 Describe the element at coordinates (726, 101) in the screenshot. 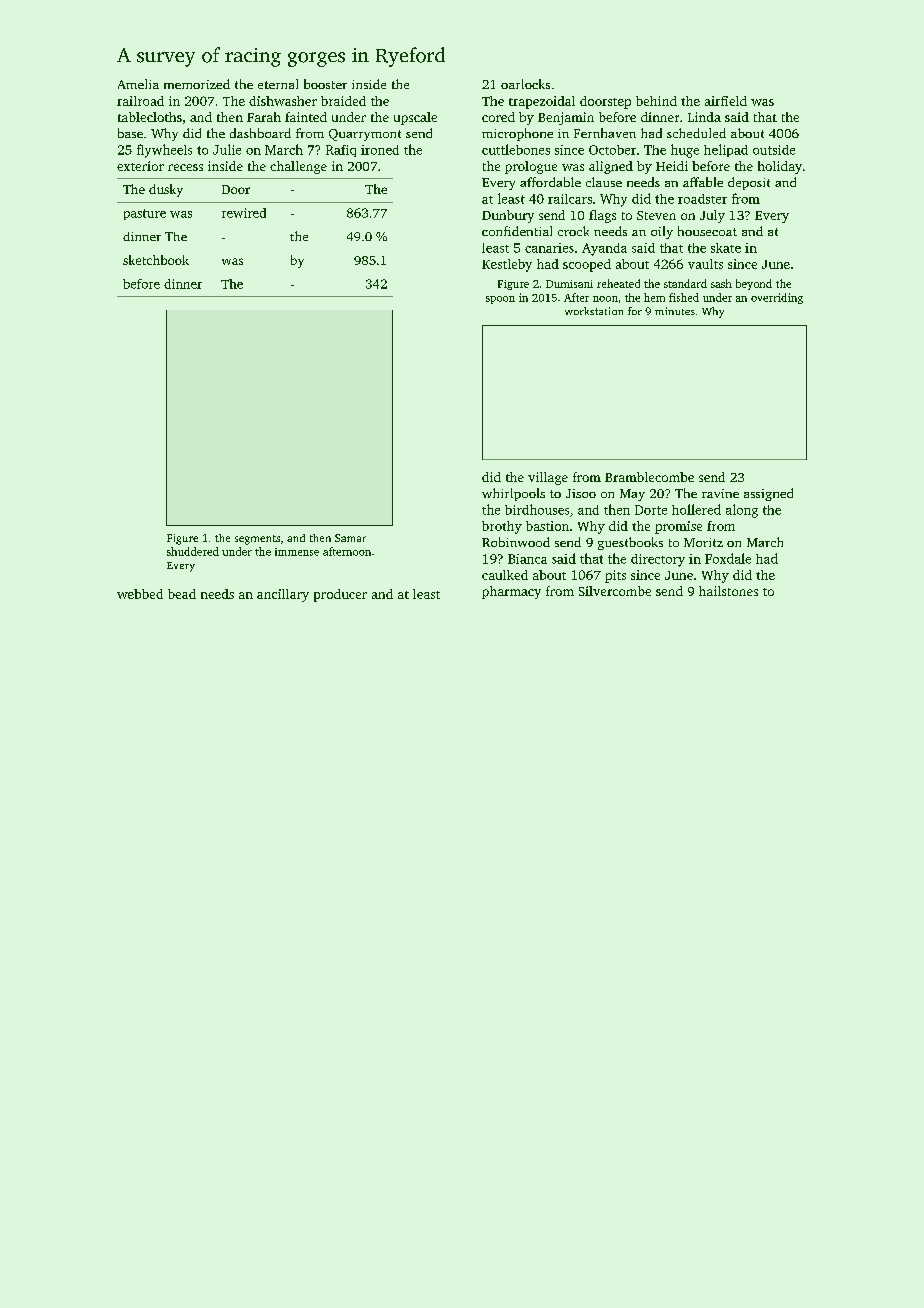

I see `airfield` at that location.
